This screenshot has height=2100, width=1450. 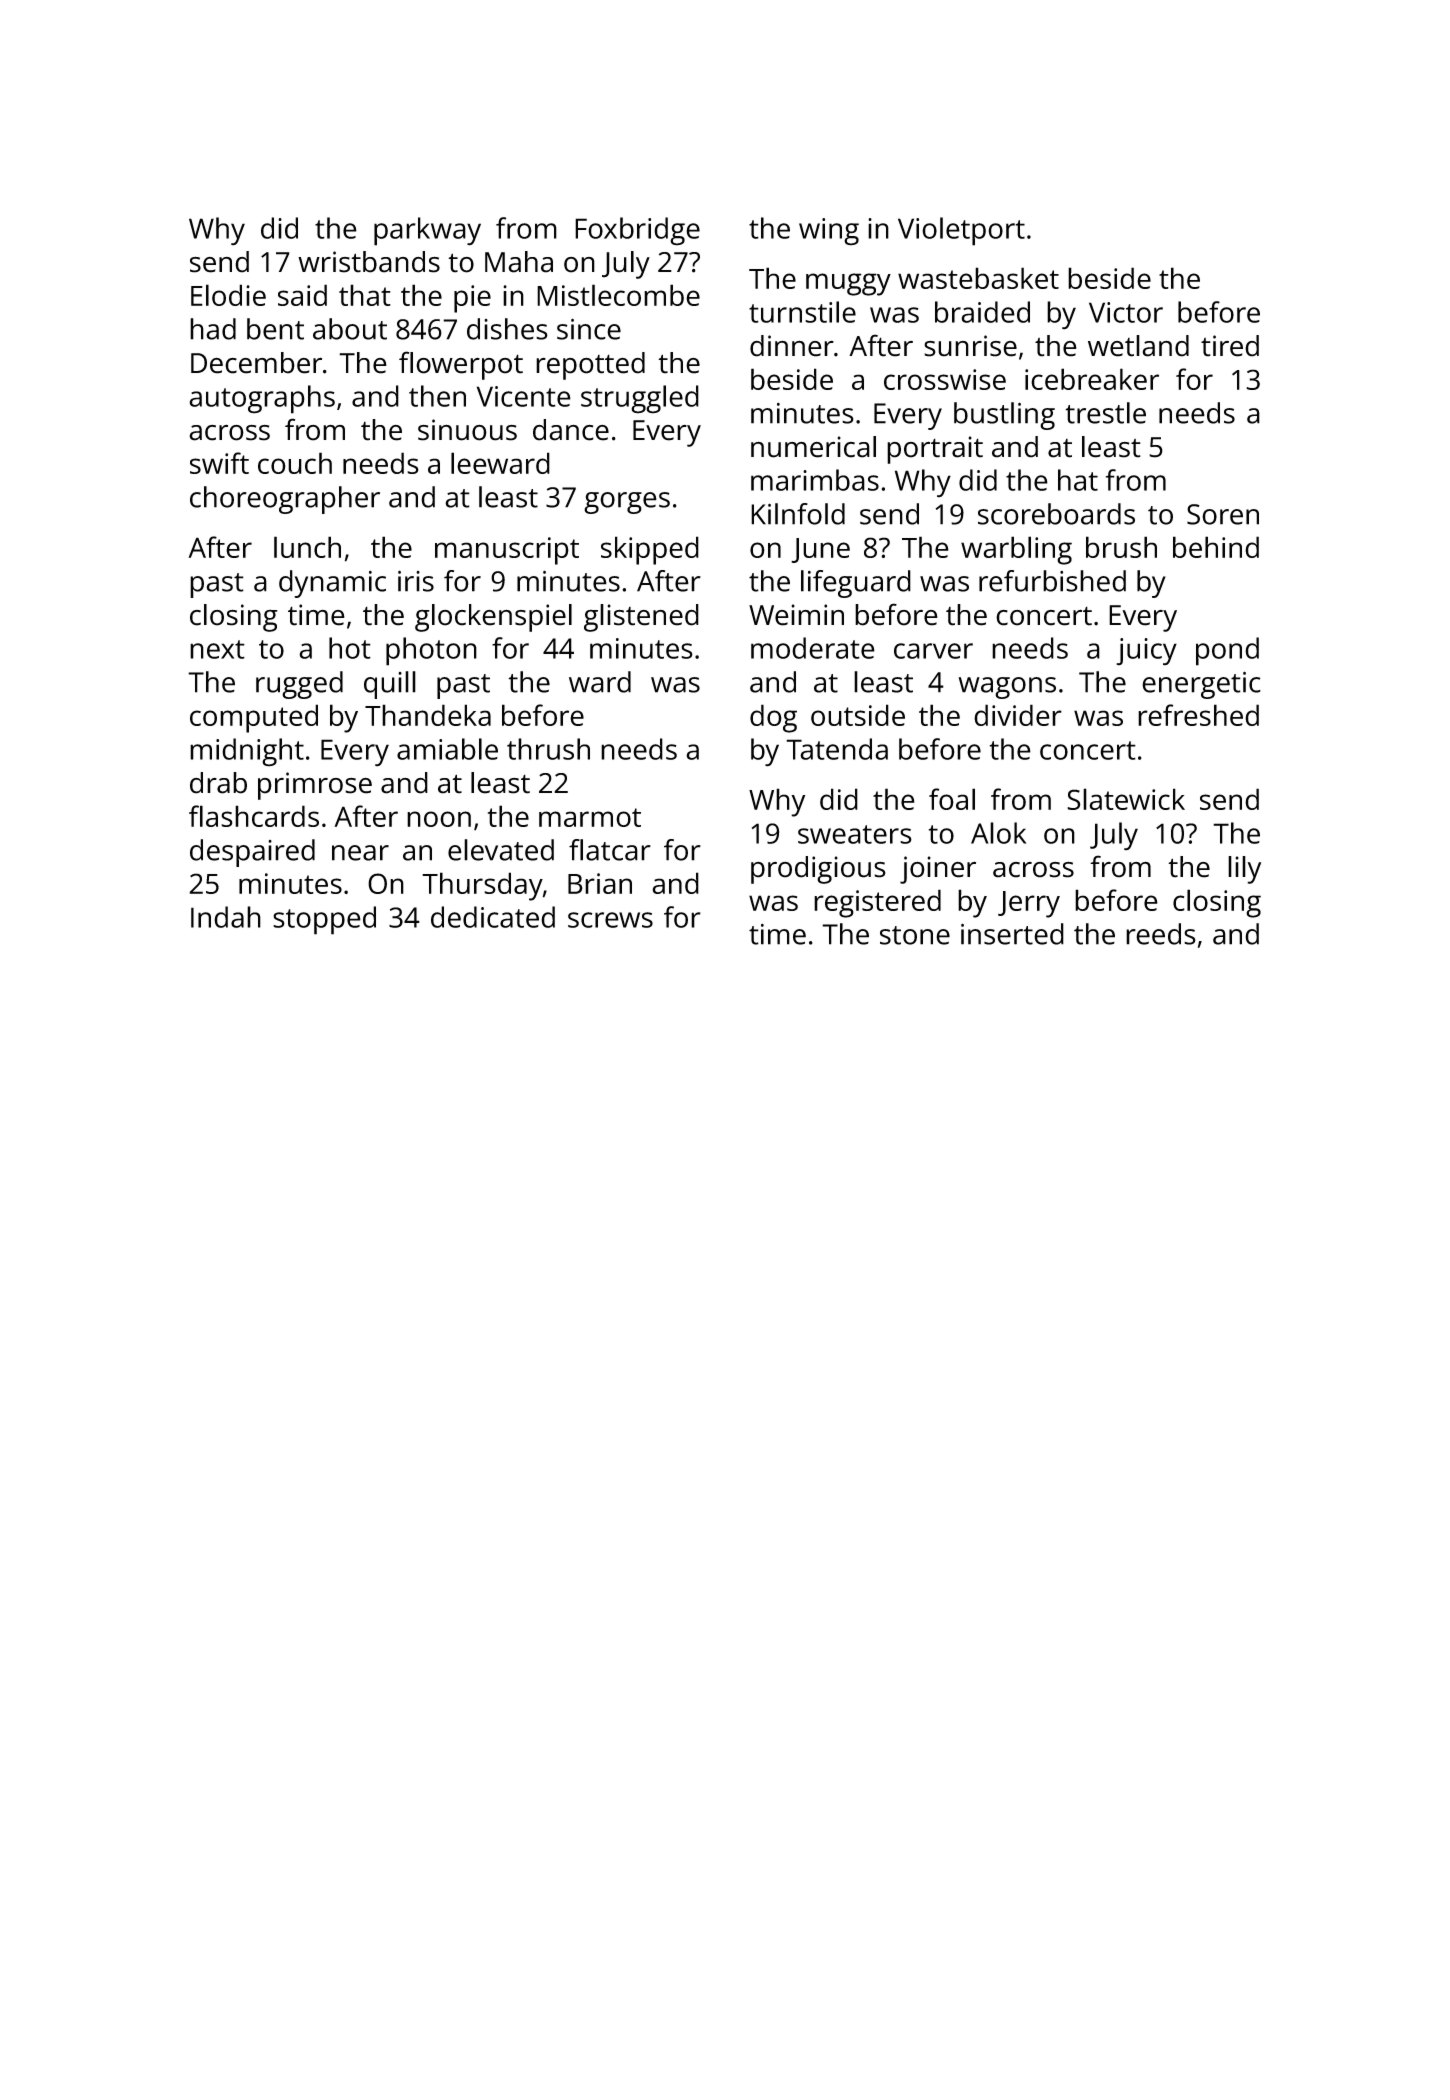 I want to click on trestle, so click(x=1105, y=413).
